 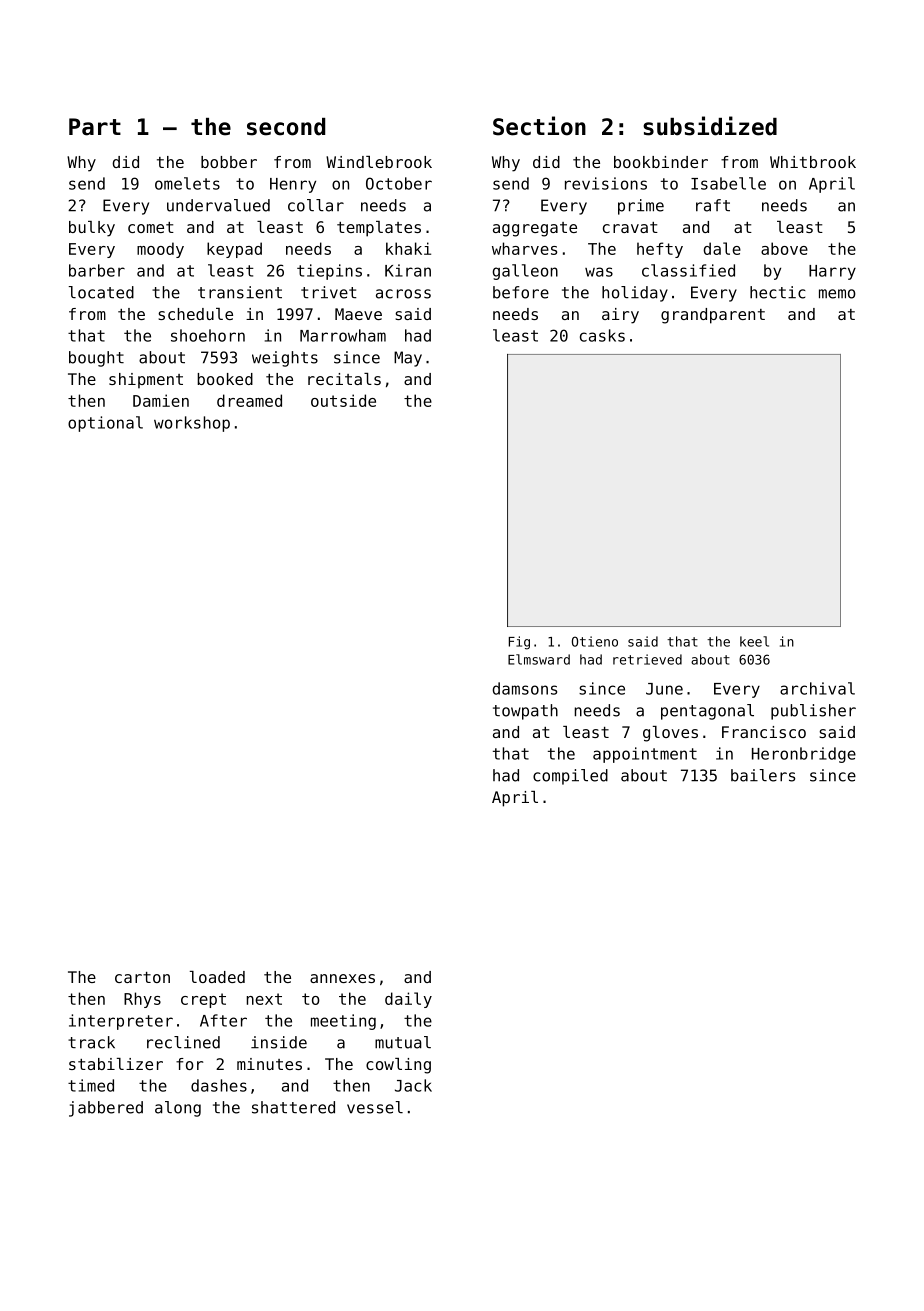 What do you see at coordinates (408, 359) in the screenshot?
I see `May` at bounding box center [408, 359].
